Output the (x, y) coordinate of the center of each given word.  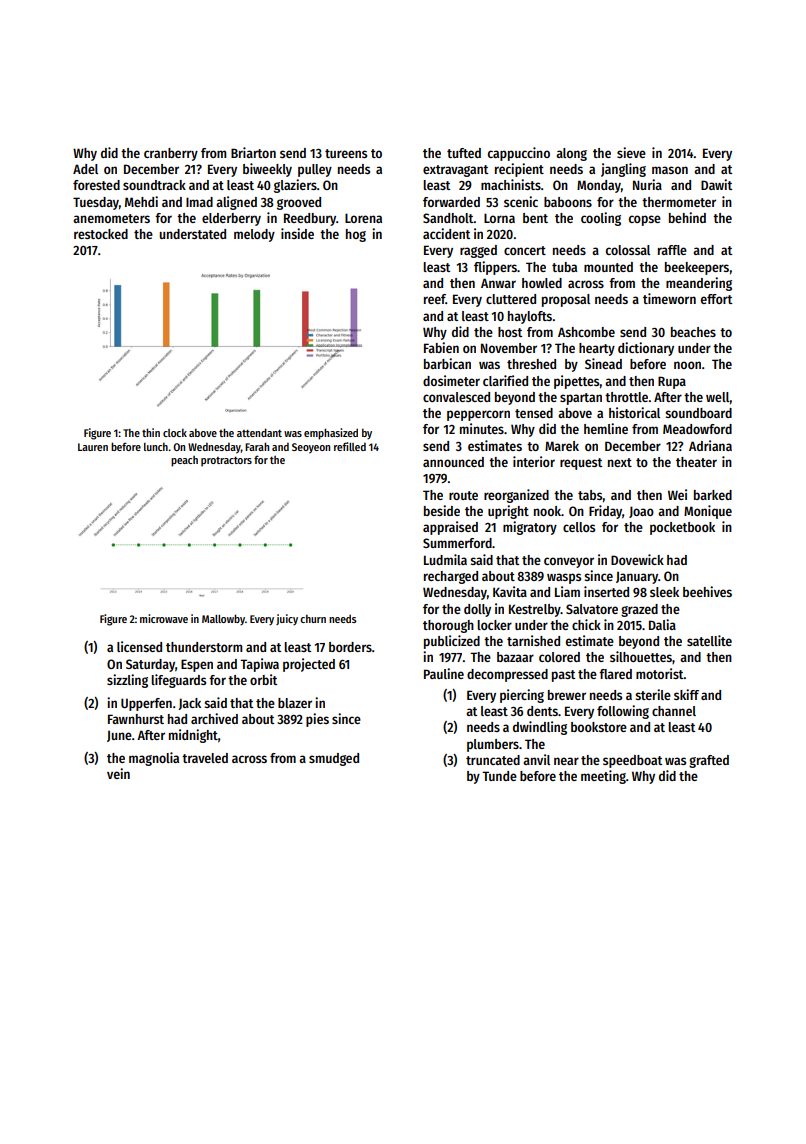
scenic (521, 201)
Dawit (716, 184)
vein (118, 773)
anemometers (111, 218)
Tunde (499, 776)
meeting (603, 777)
